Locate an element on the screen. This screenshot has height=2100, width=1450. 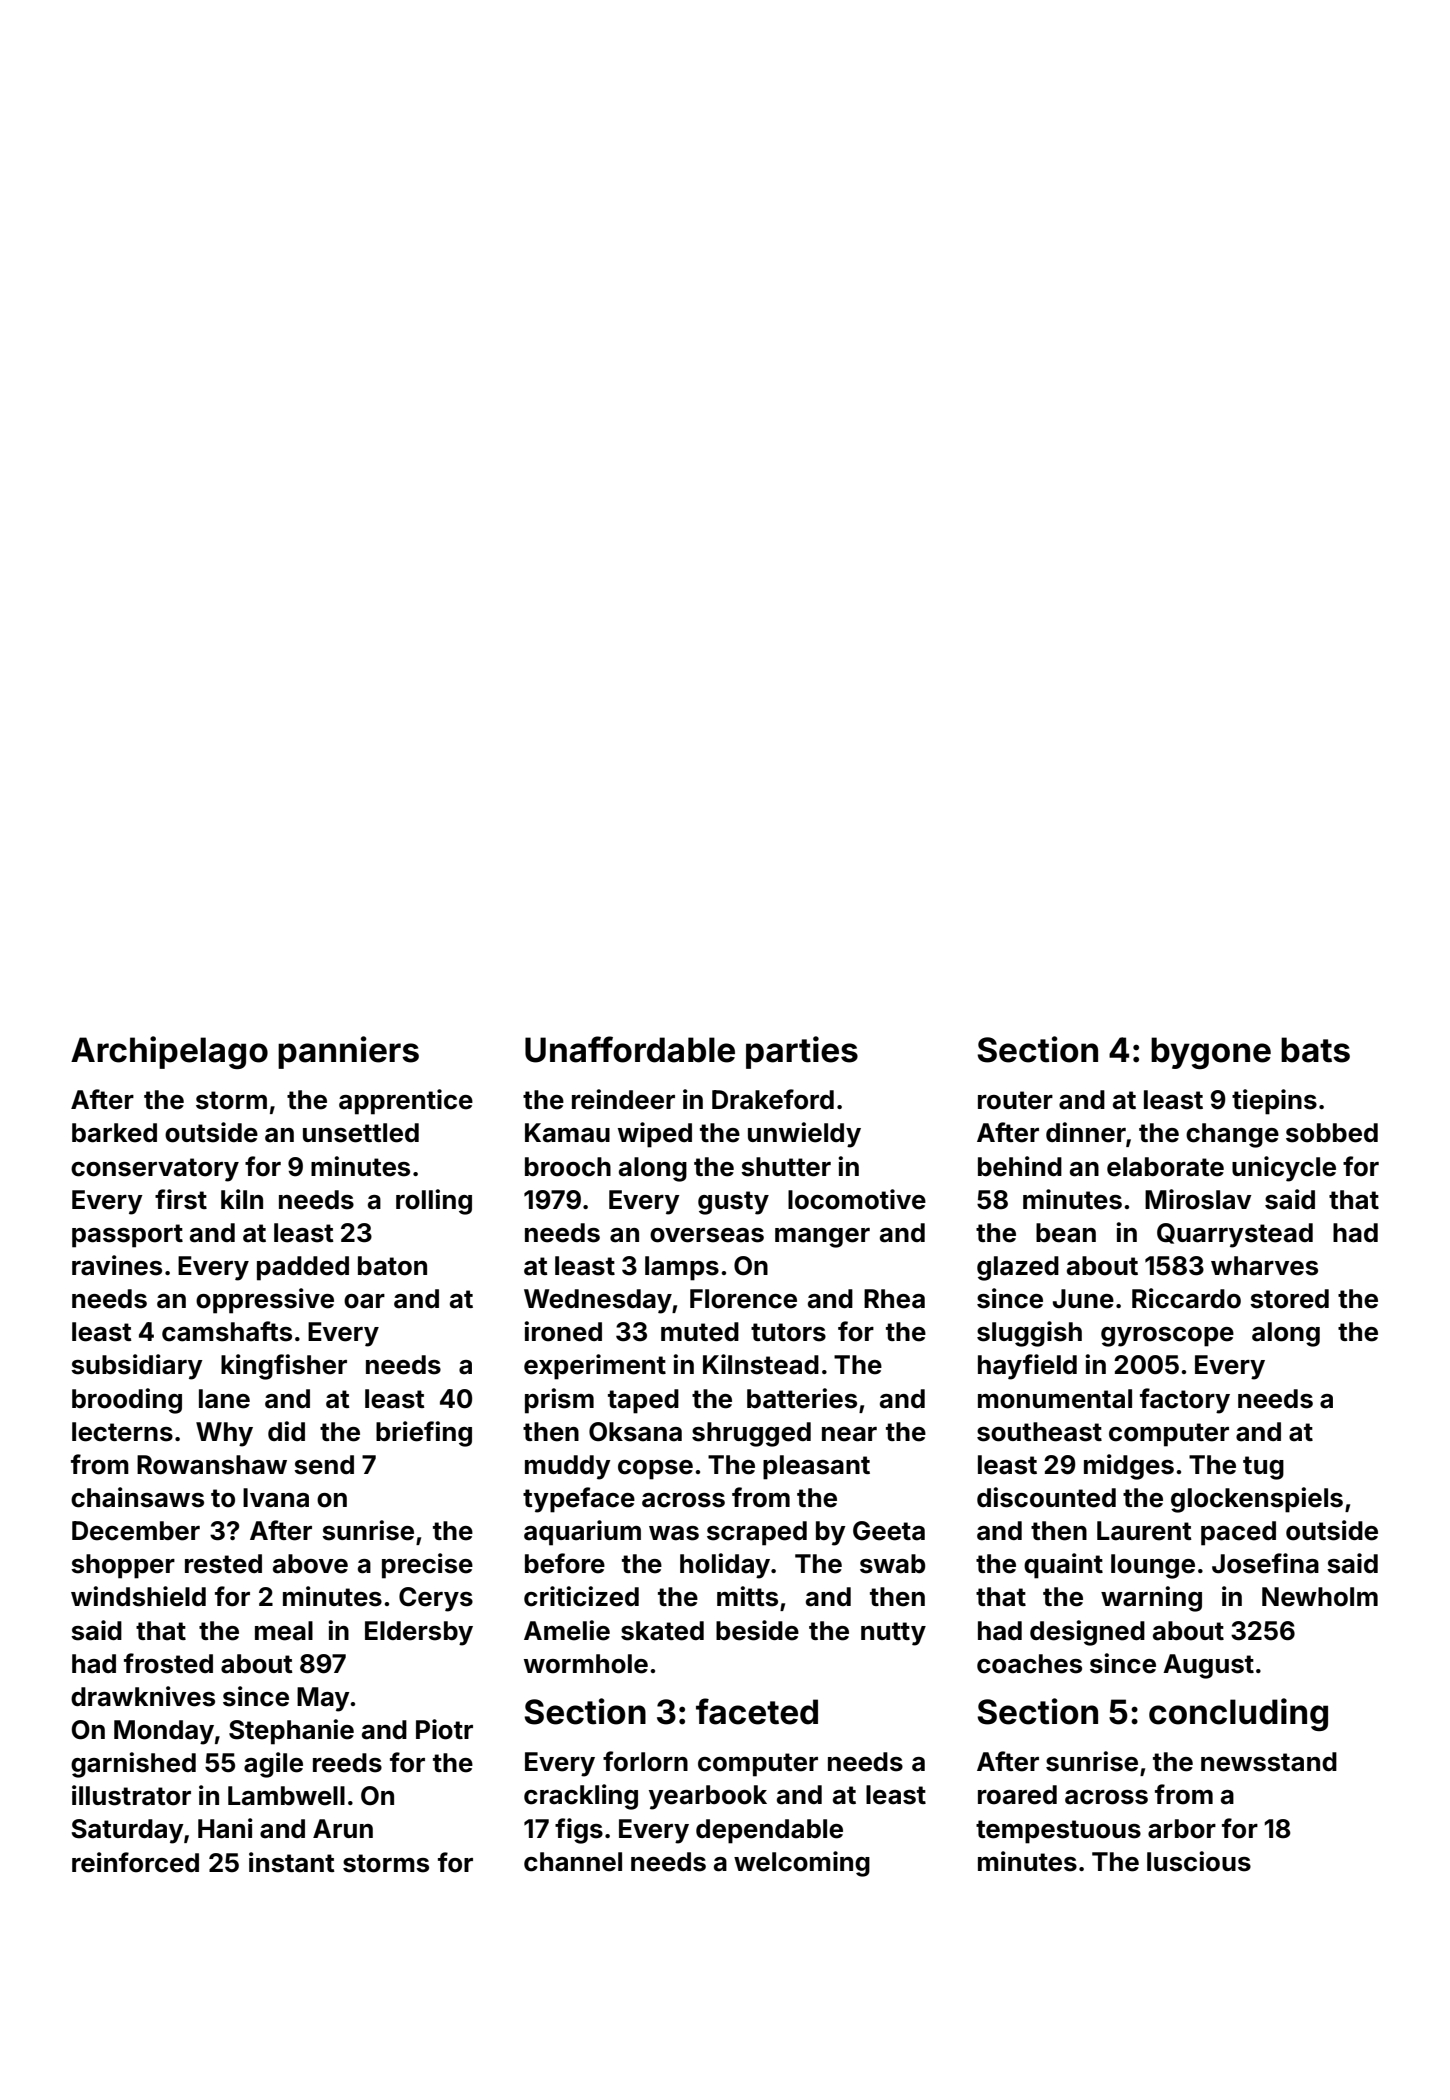
reinforced is located at coordinates (135, 1862).
